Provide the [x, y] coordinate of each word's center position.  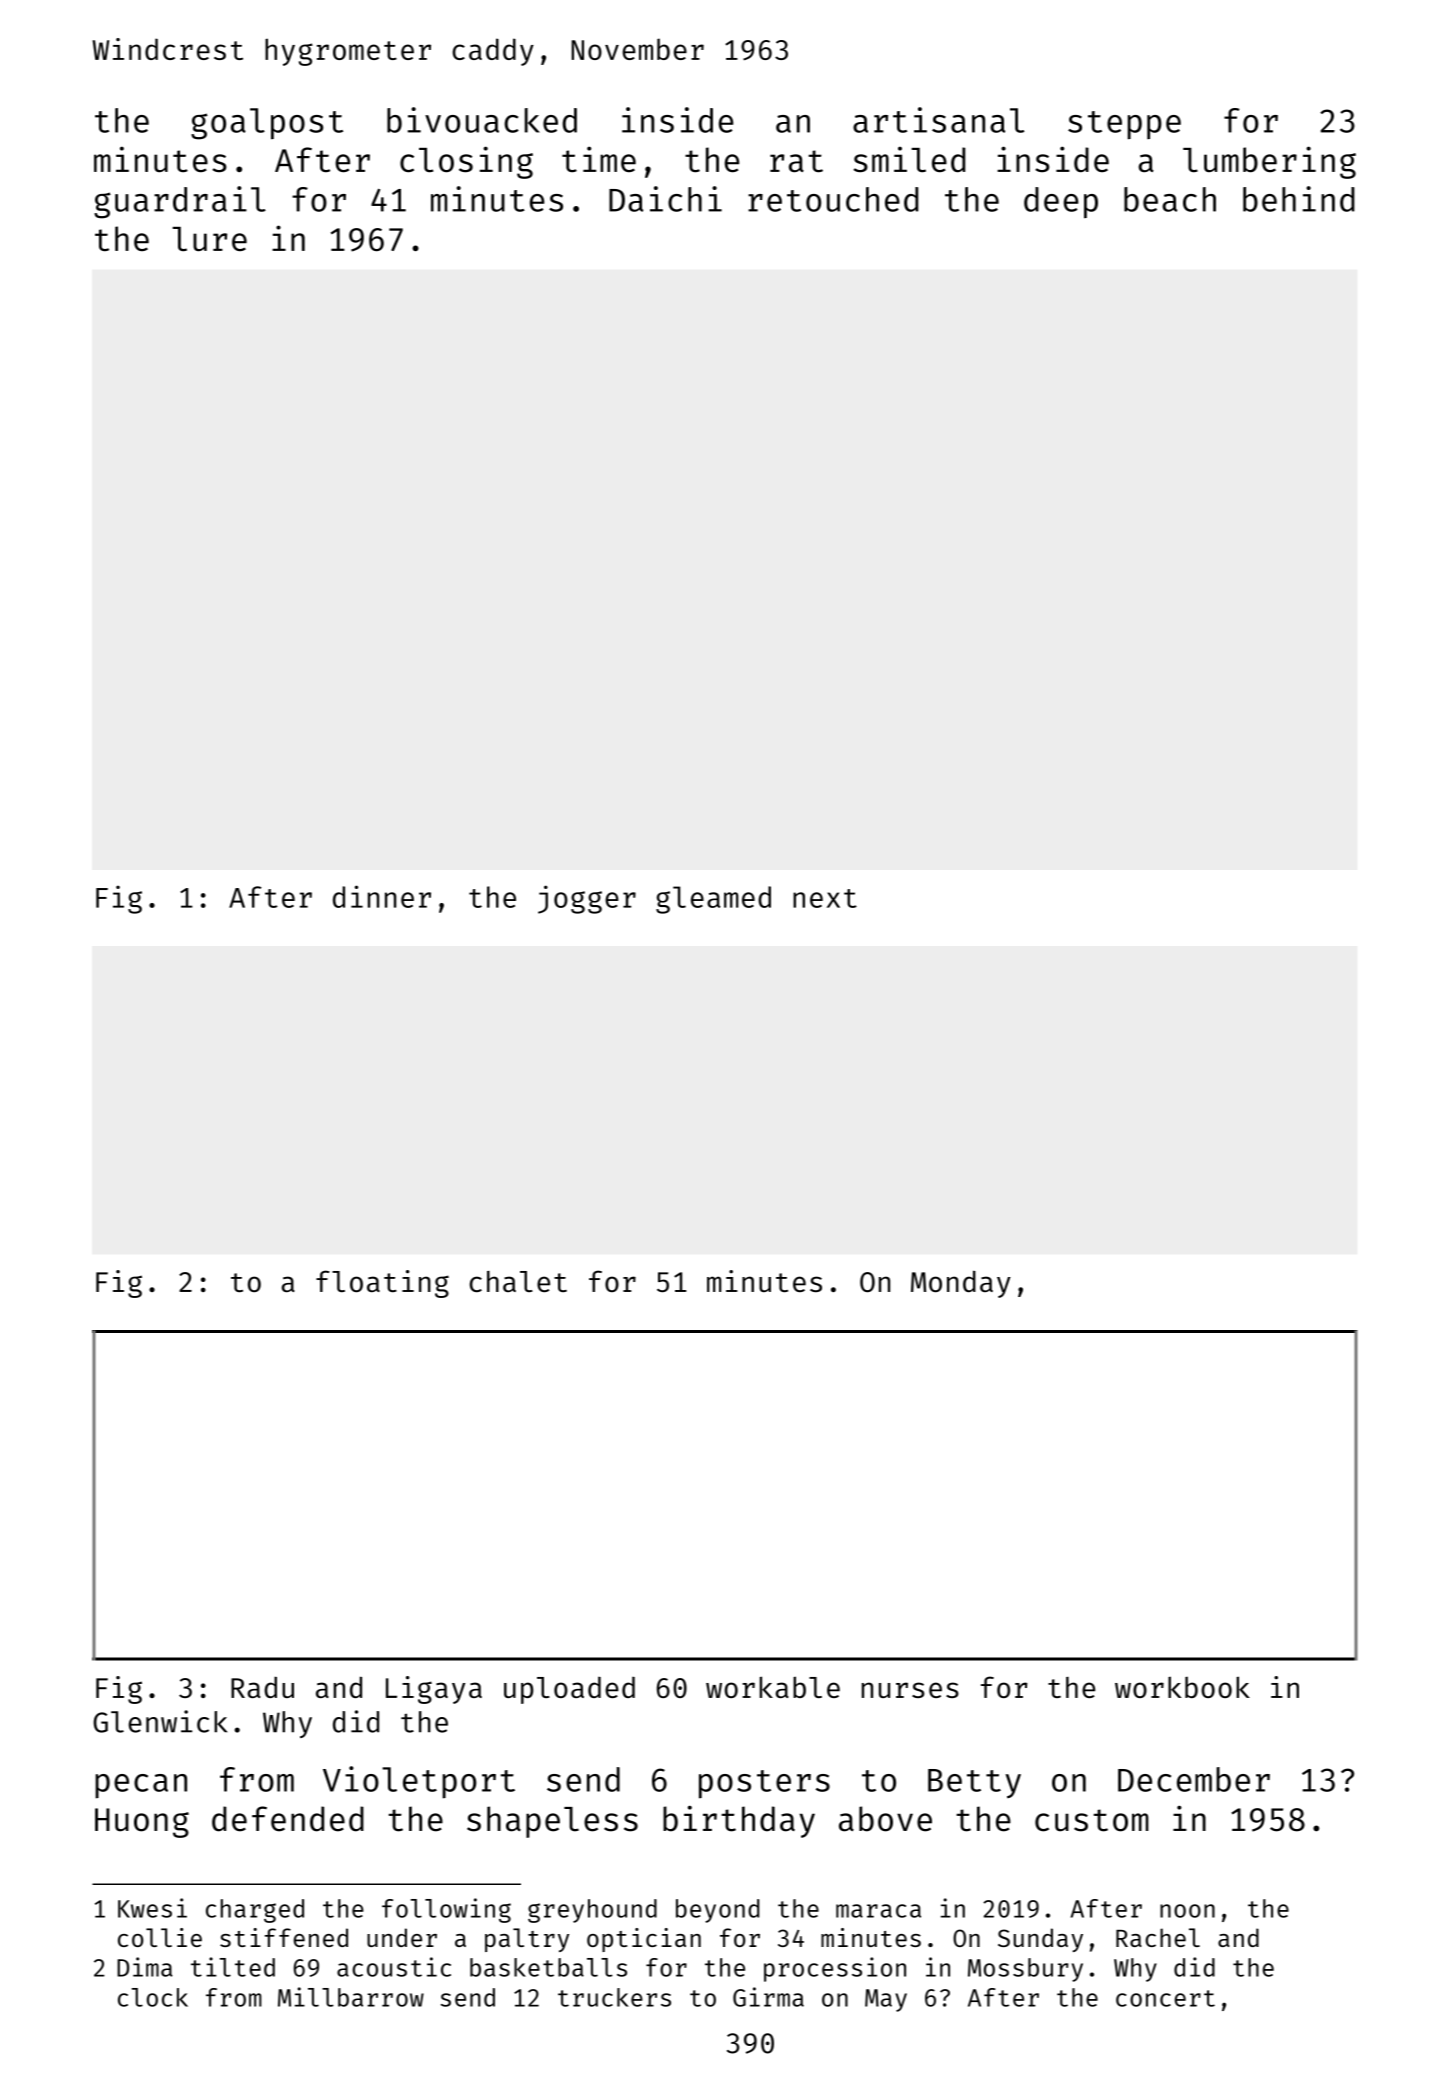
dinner [382, 896]
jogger [587, 899]
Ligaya [434, 1690]
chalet [518, 1281]
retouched [833, 199]
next [825, 898]
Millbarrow [351, 1997]
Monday [961, 1284]
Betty [974, 1783]
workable [773, 1687]
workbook [1182, 1687]
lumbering [1269, 162]
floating [382, 1284]
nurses [910, 1690]
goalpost [267, 124]
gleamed [713, 900]
